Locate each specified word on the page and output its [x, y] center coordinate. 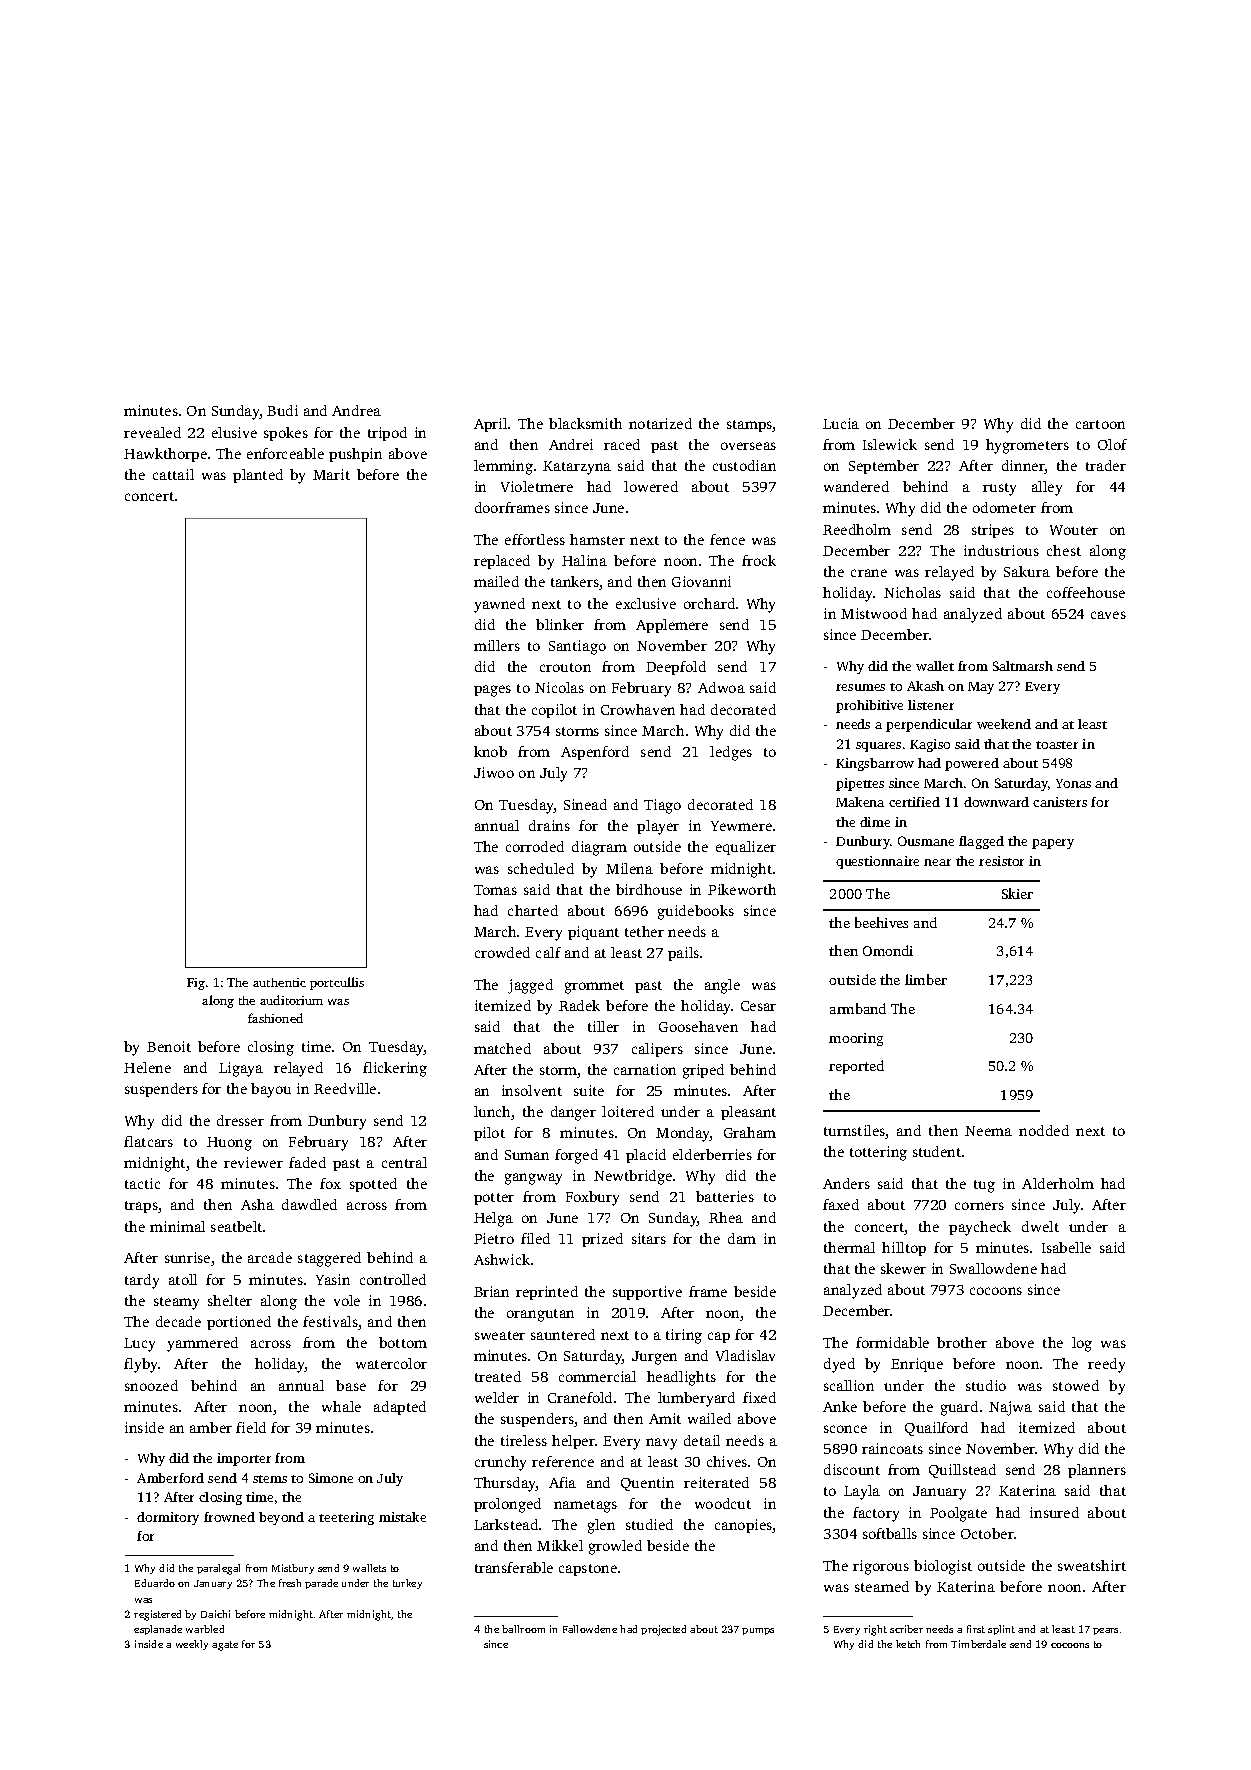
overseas [748, 446]
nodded [1044, 1130]
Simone [331, 1478]
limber [926, 979]
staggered [329, 1259]
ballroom [523, 1629]
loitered [628, 1111]
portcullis [337, 983]
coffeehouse [1086, 592]
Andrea [356, 410]
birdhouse [649, 889]
